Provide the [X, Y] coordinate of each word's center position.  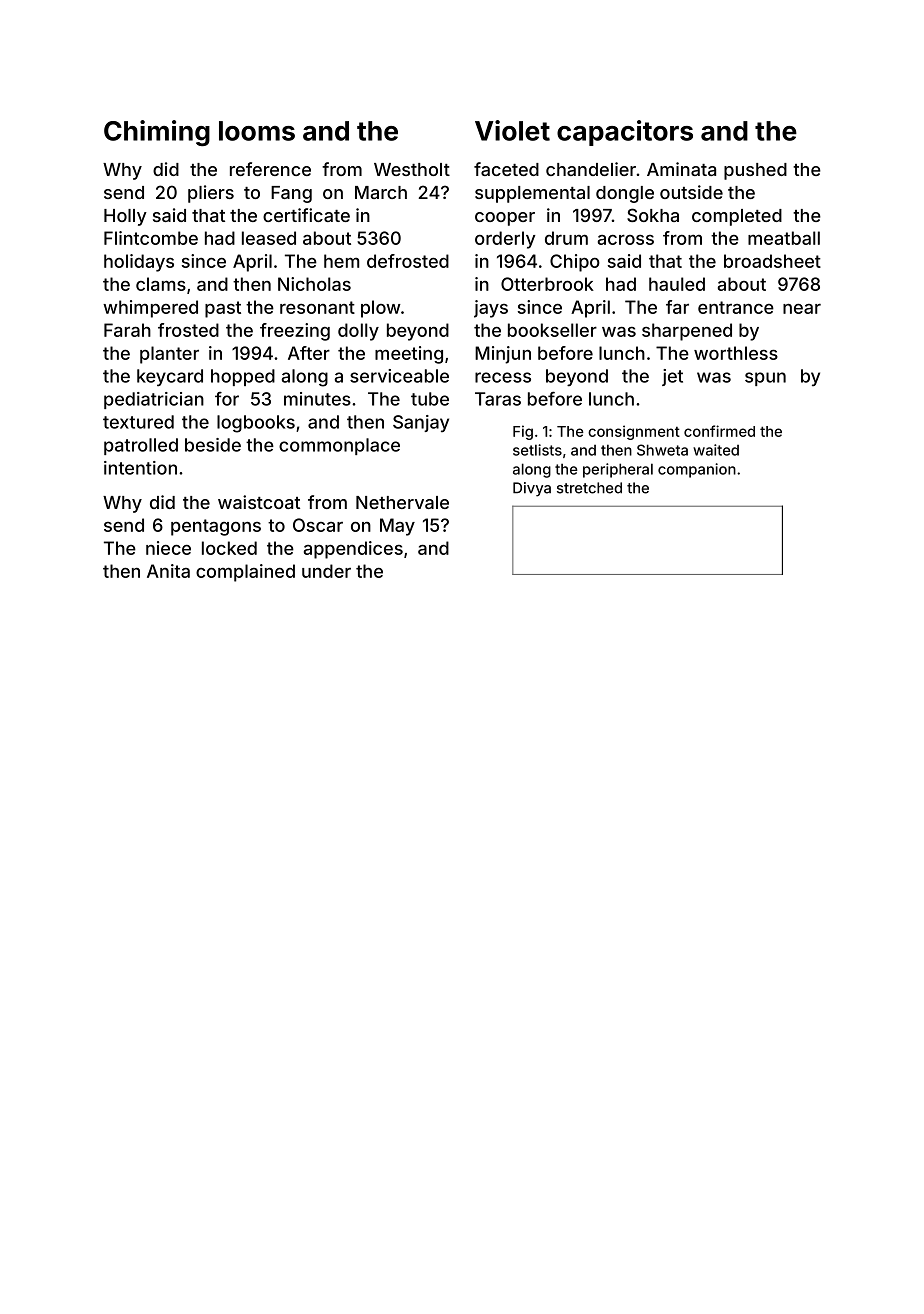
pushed [755, 171]
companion [697, 470]
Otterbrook [547, 284]
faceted [506, 169]
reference [270, 169]
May [397, 527]
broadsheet [772, 261]
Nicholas [314, 284]
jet [672, 377]
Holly [125, 217]
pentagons [216, 527]
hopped [243, 377]
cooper [505, 219]
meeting [409, 355]
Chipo [575, 263]
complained [245, 573]
